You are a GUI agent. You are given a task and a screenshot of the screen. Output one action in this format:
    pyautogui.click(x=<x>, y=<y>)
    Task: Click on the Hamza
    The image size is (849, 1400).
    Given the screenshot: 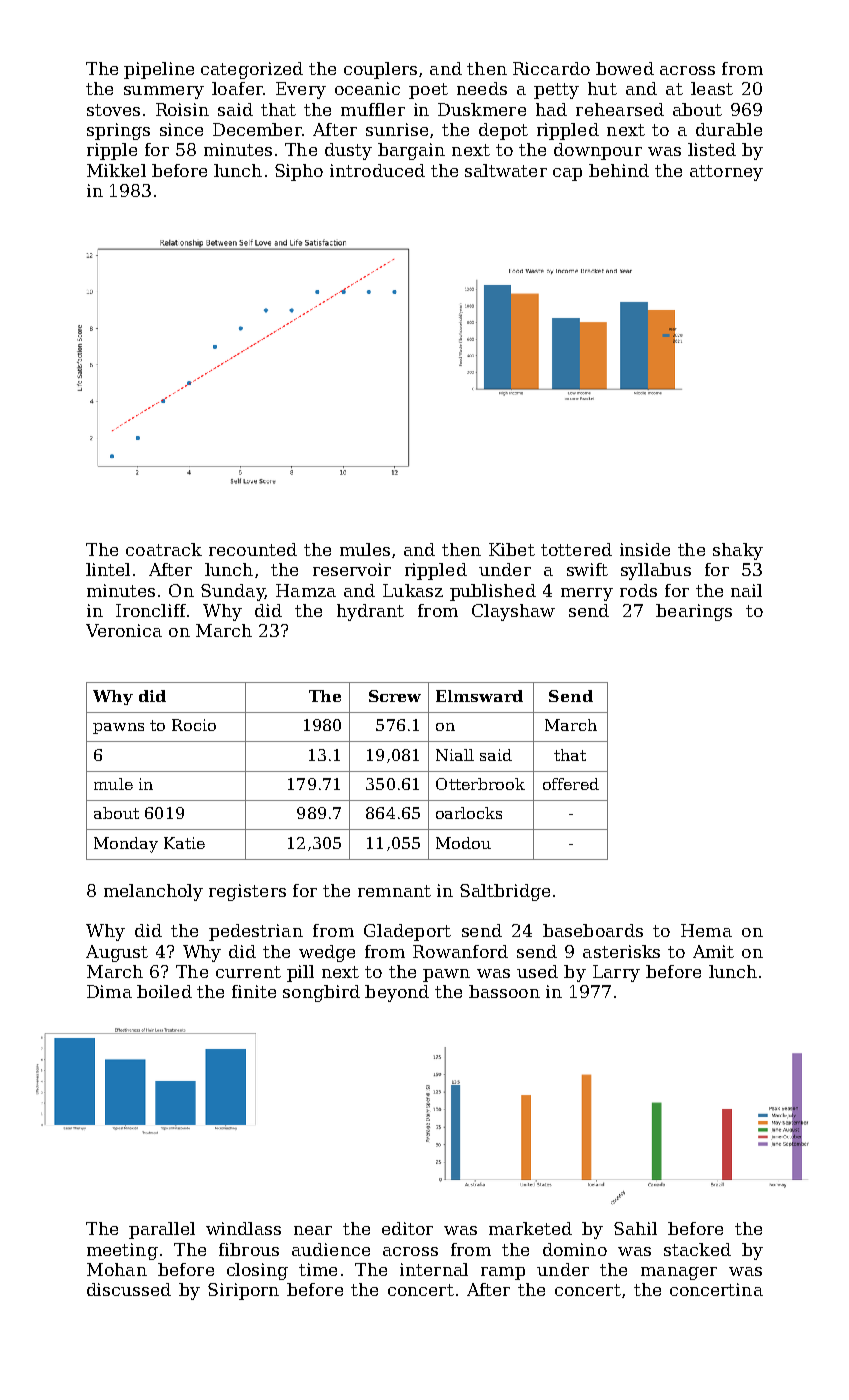 What is the action you would take?
    pyautogui.click(x=306, y=590)
